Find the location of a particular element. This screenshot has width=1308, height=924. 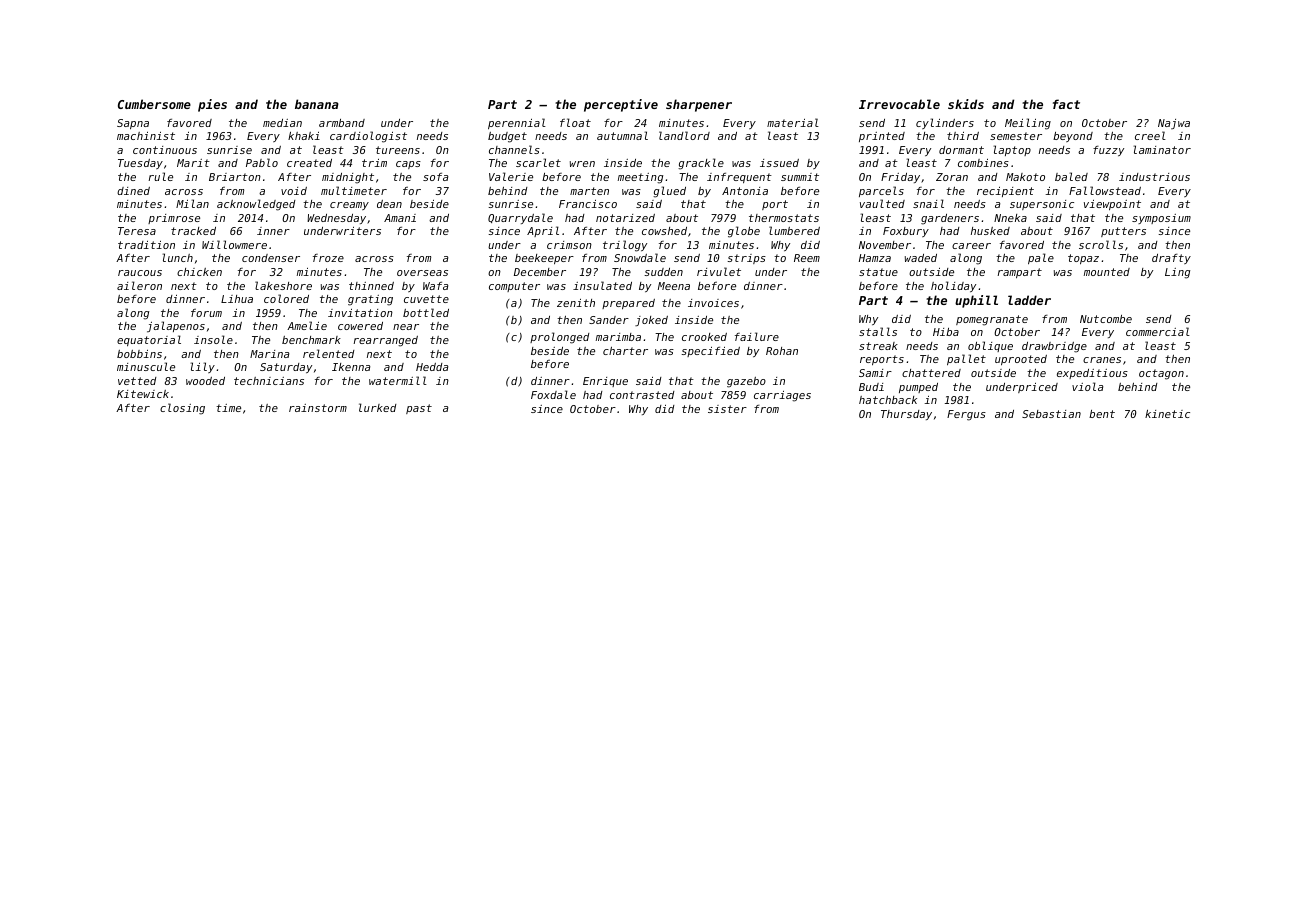

rivulet is located at coordinates (719, 271).
